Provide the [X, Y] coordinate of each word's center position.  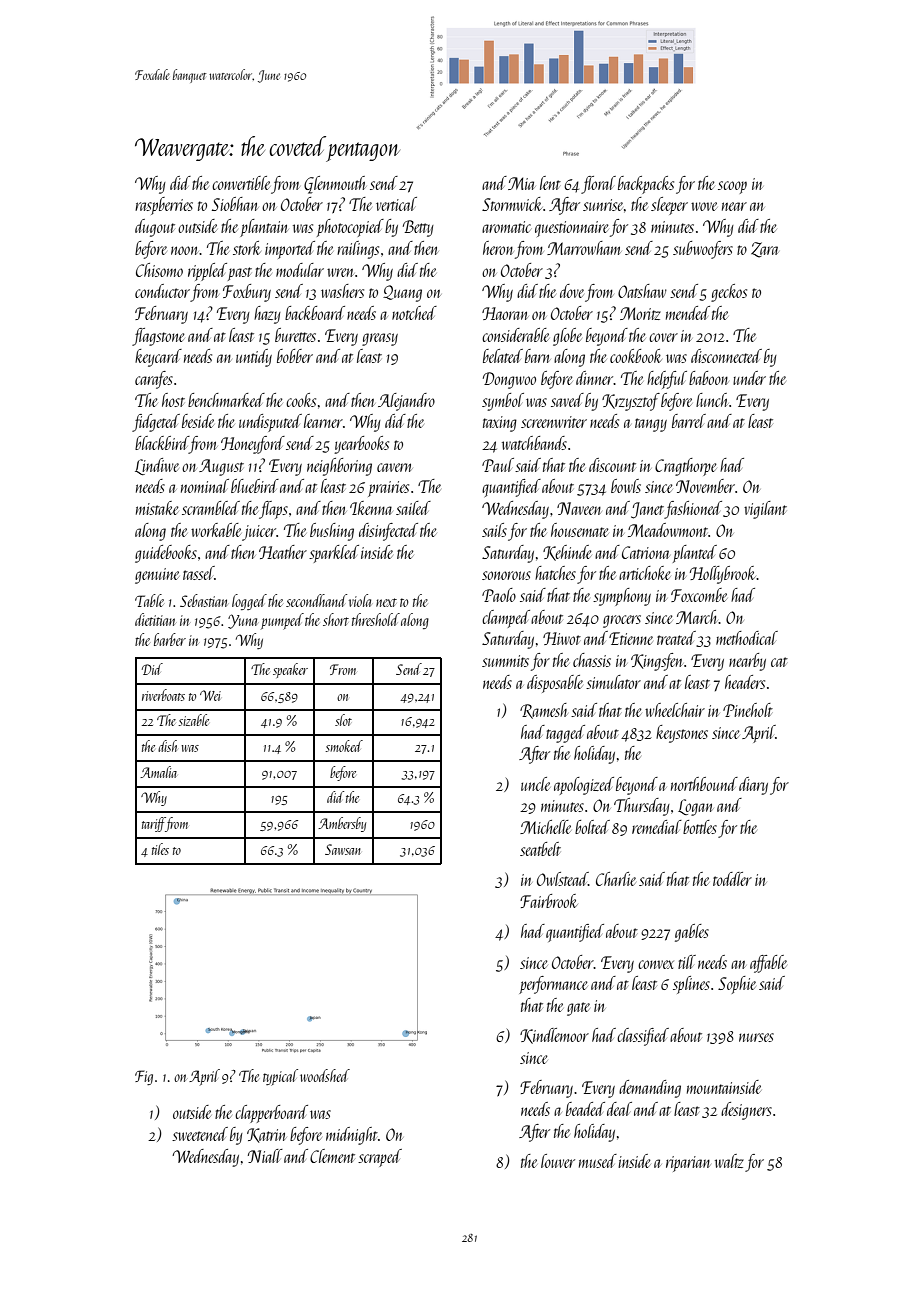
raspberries [164, 206]
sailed [413, 508]
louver [558, 1161]
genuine [157, 576]
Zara [765, 250]
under [749, 378]
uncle [535, 784]
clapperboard [271, 1114]
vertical [396, 204]
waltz [729, 1161]
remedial [657, 827]
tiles [160, 849]
